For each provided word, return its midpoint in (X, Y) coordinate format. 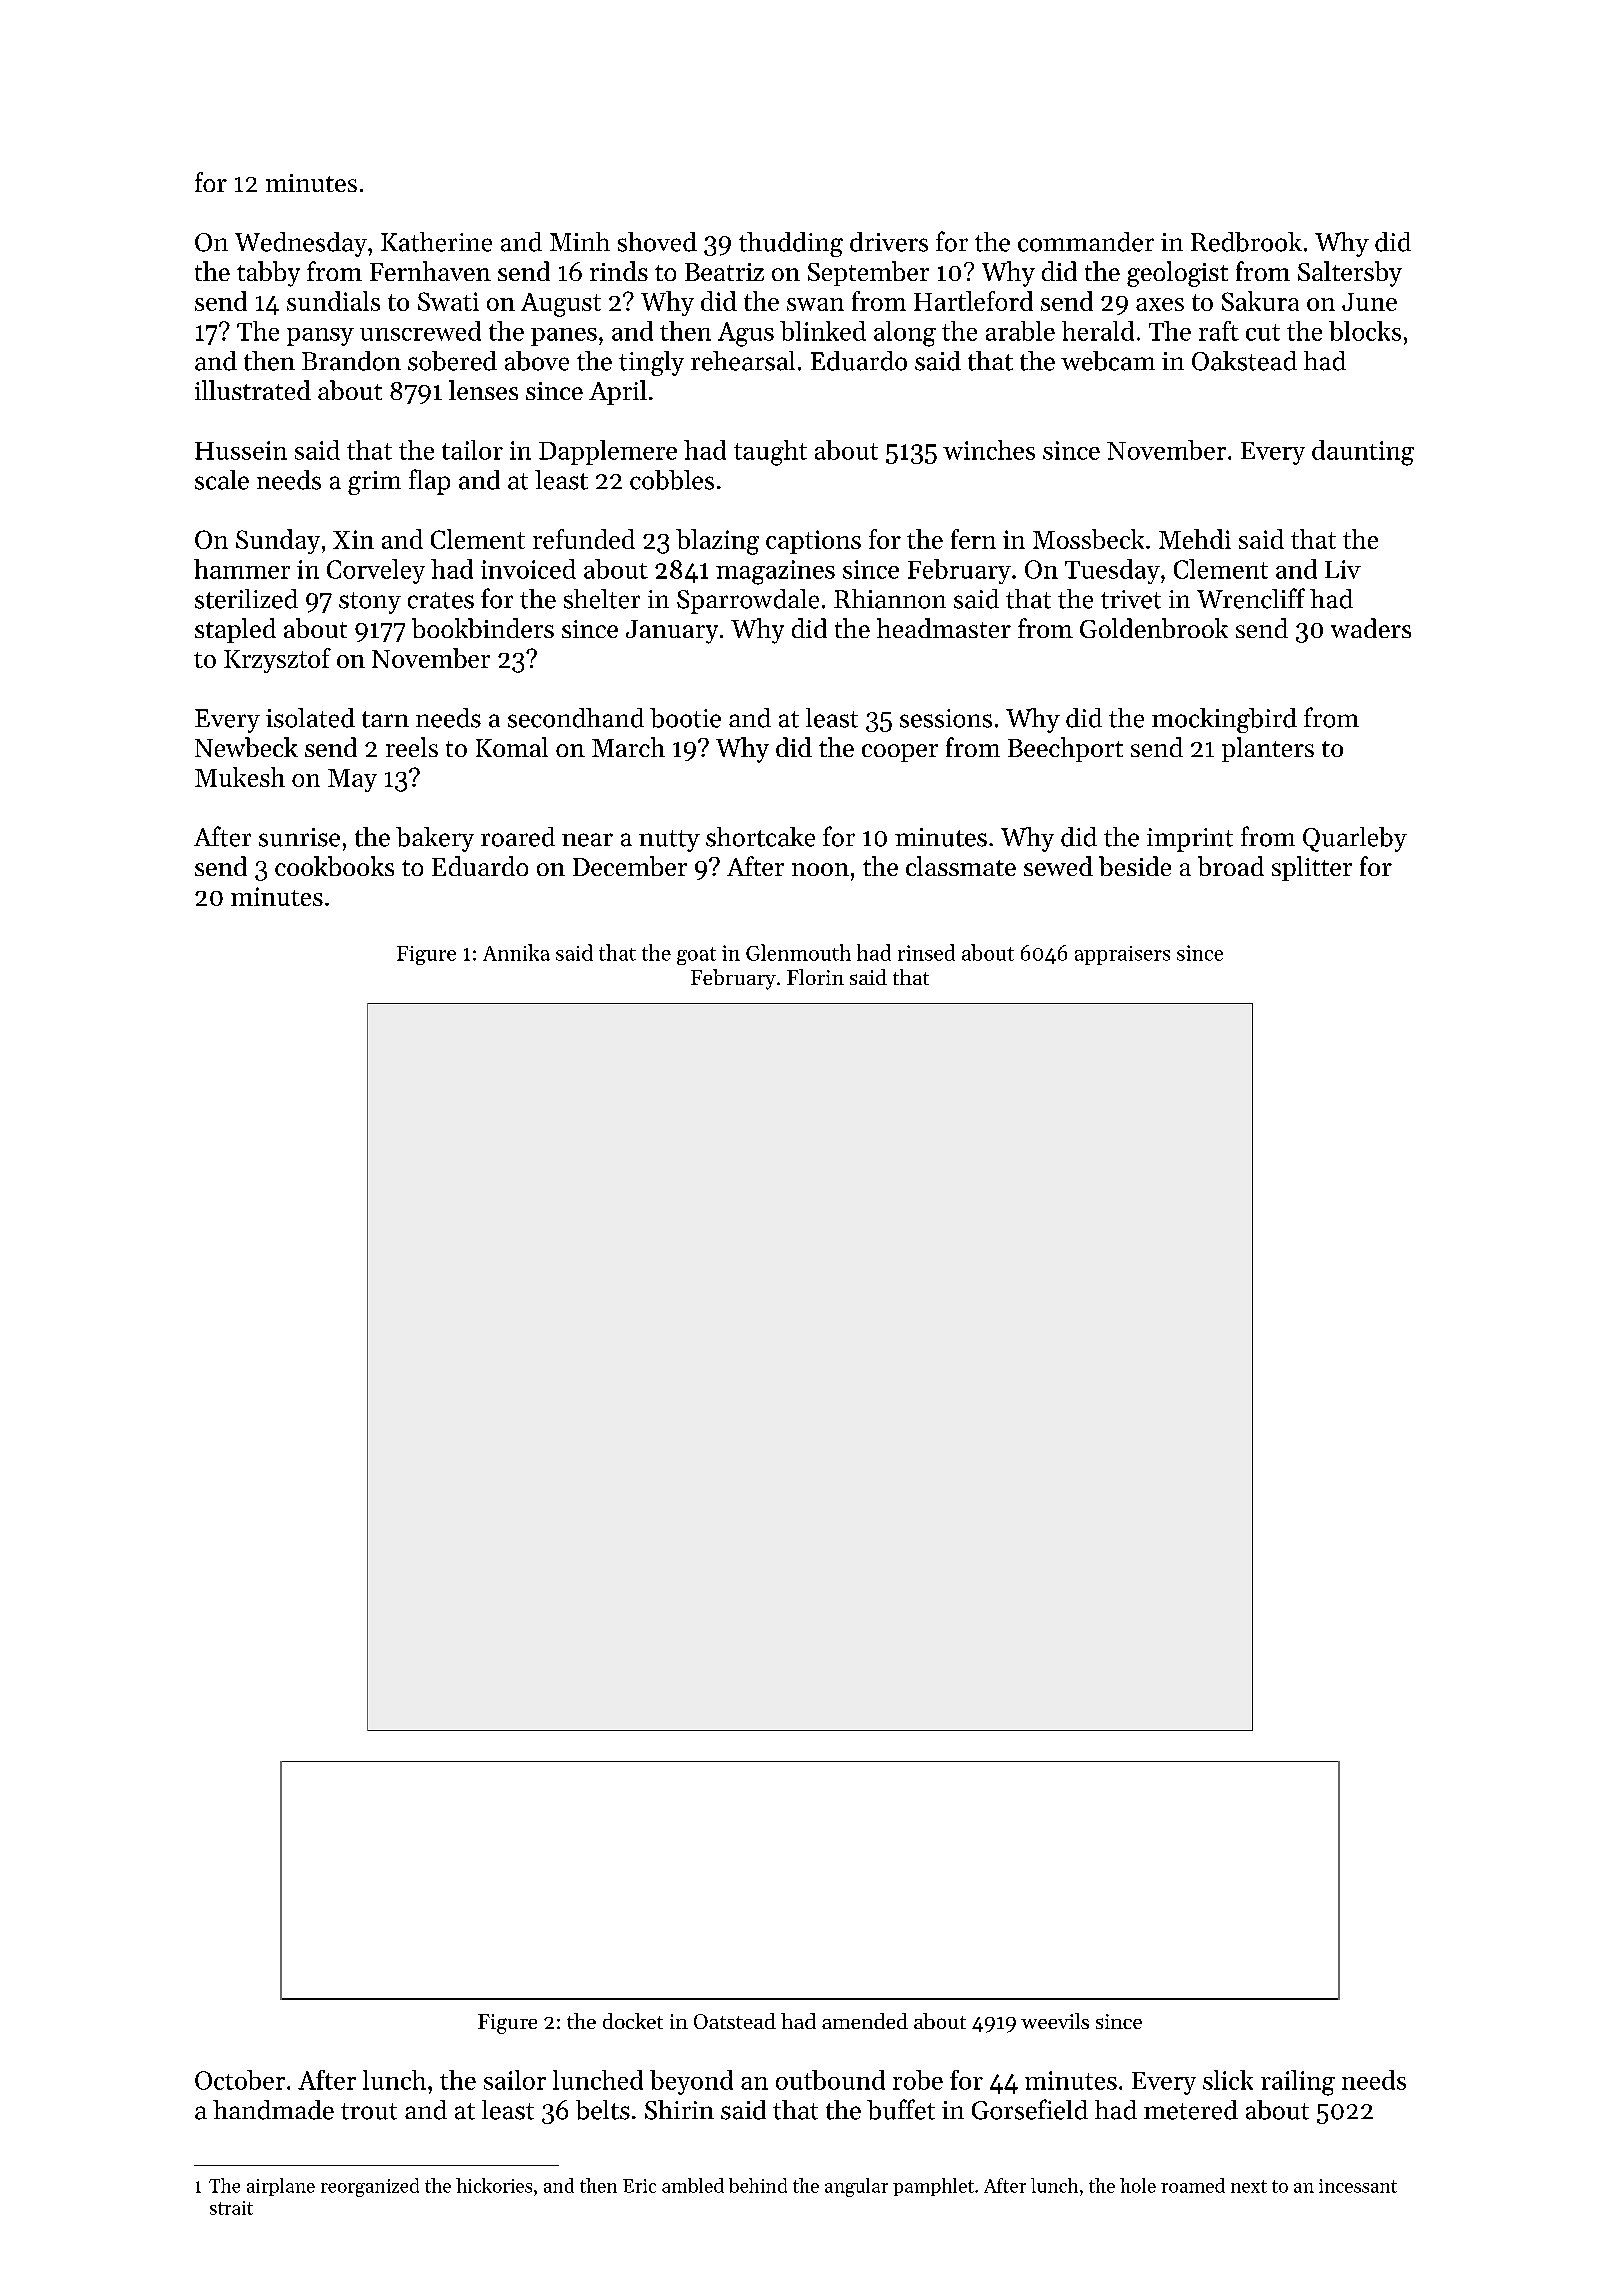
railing (1298, 2083)
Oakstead (1244, 361)
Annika (516, 952)
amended (865, 2021)
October (240, 2080)
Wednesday (301, 244)
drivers (889, 242)
